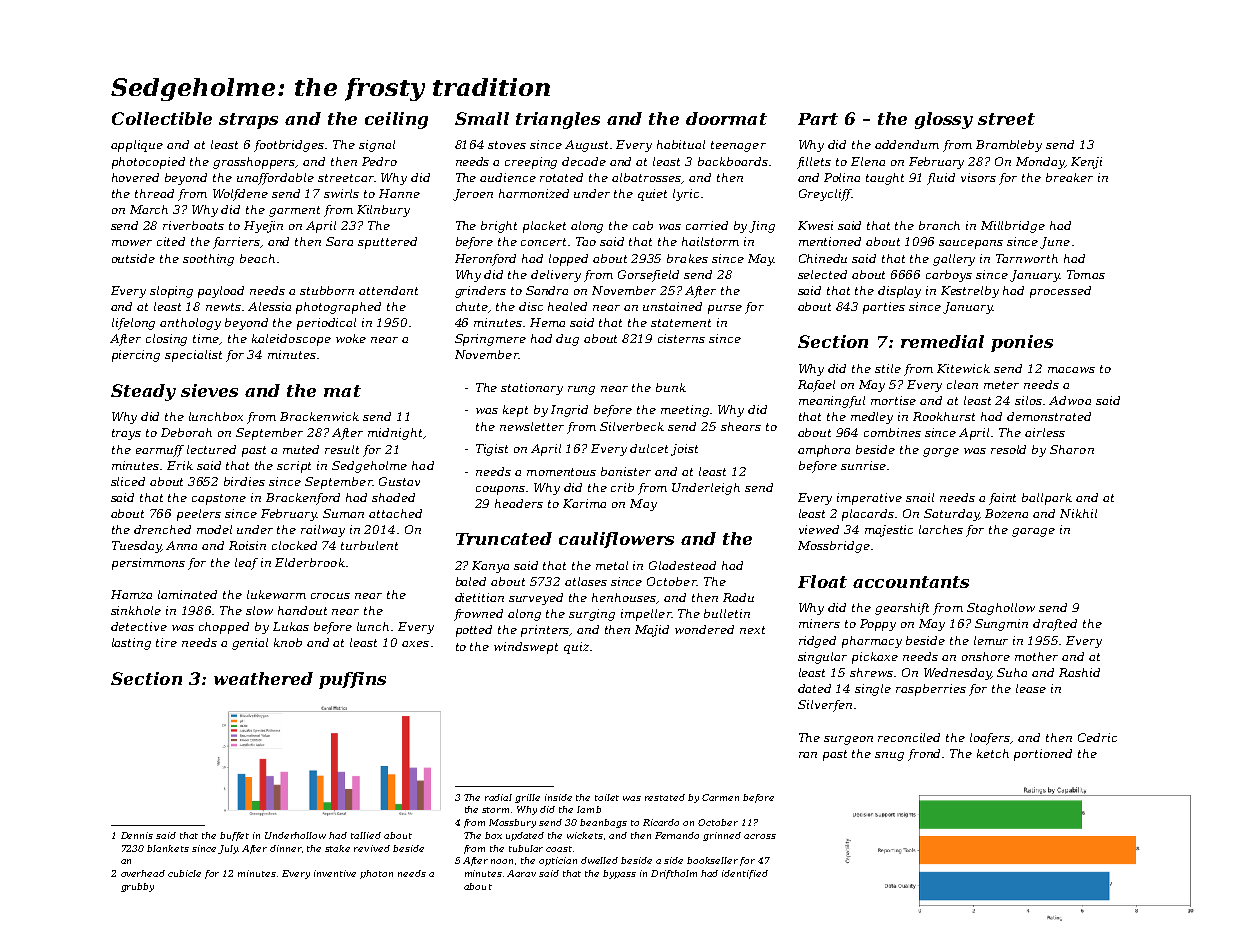  What do you see at coordinates (352, 680) in the document?
I see `puffins` at bounding box center [352, 680].
